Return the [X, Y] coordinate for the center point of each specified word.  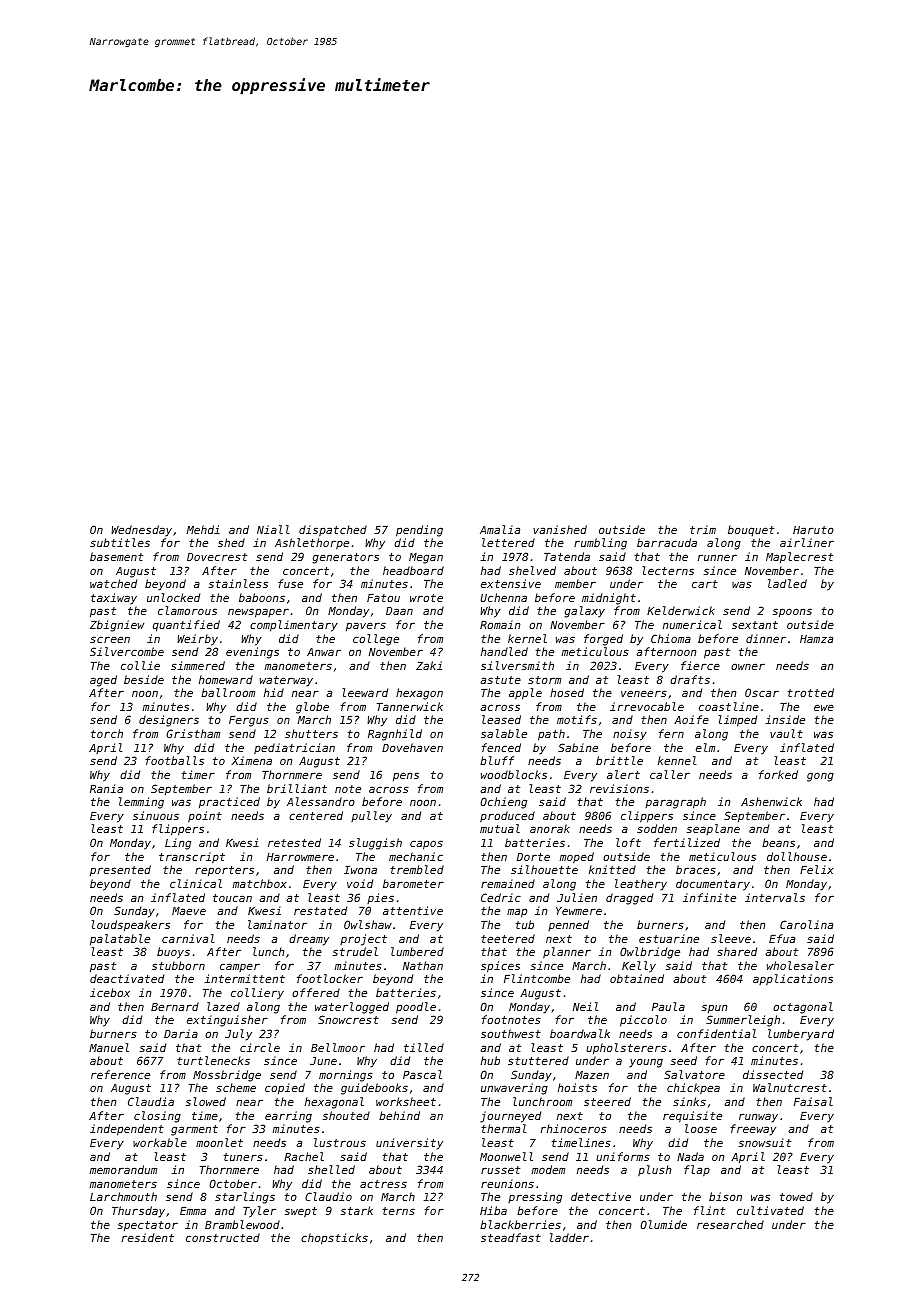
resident [148, 1237]
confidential [716, 1033]
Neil [585, 1006]
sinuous [156, 815]
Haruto [813, 530]
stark [357, 1210]
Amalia [500, 529]
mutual [500, 828]
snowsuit [765, 1142]
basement [116, 556]
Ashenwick [771, 801]
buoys [173, 953]
